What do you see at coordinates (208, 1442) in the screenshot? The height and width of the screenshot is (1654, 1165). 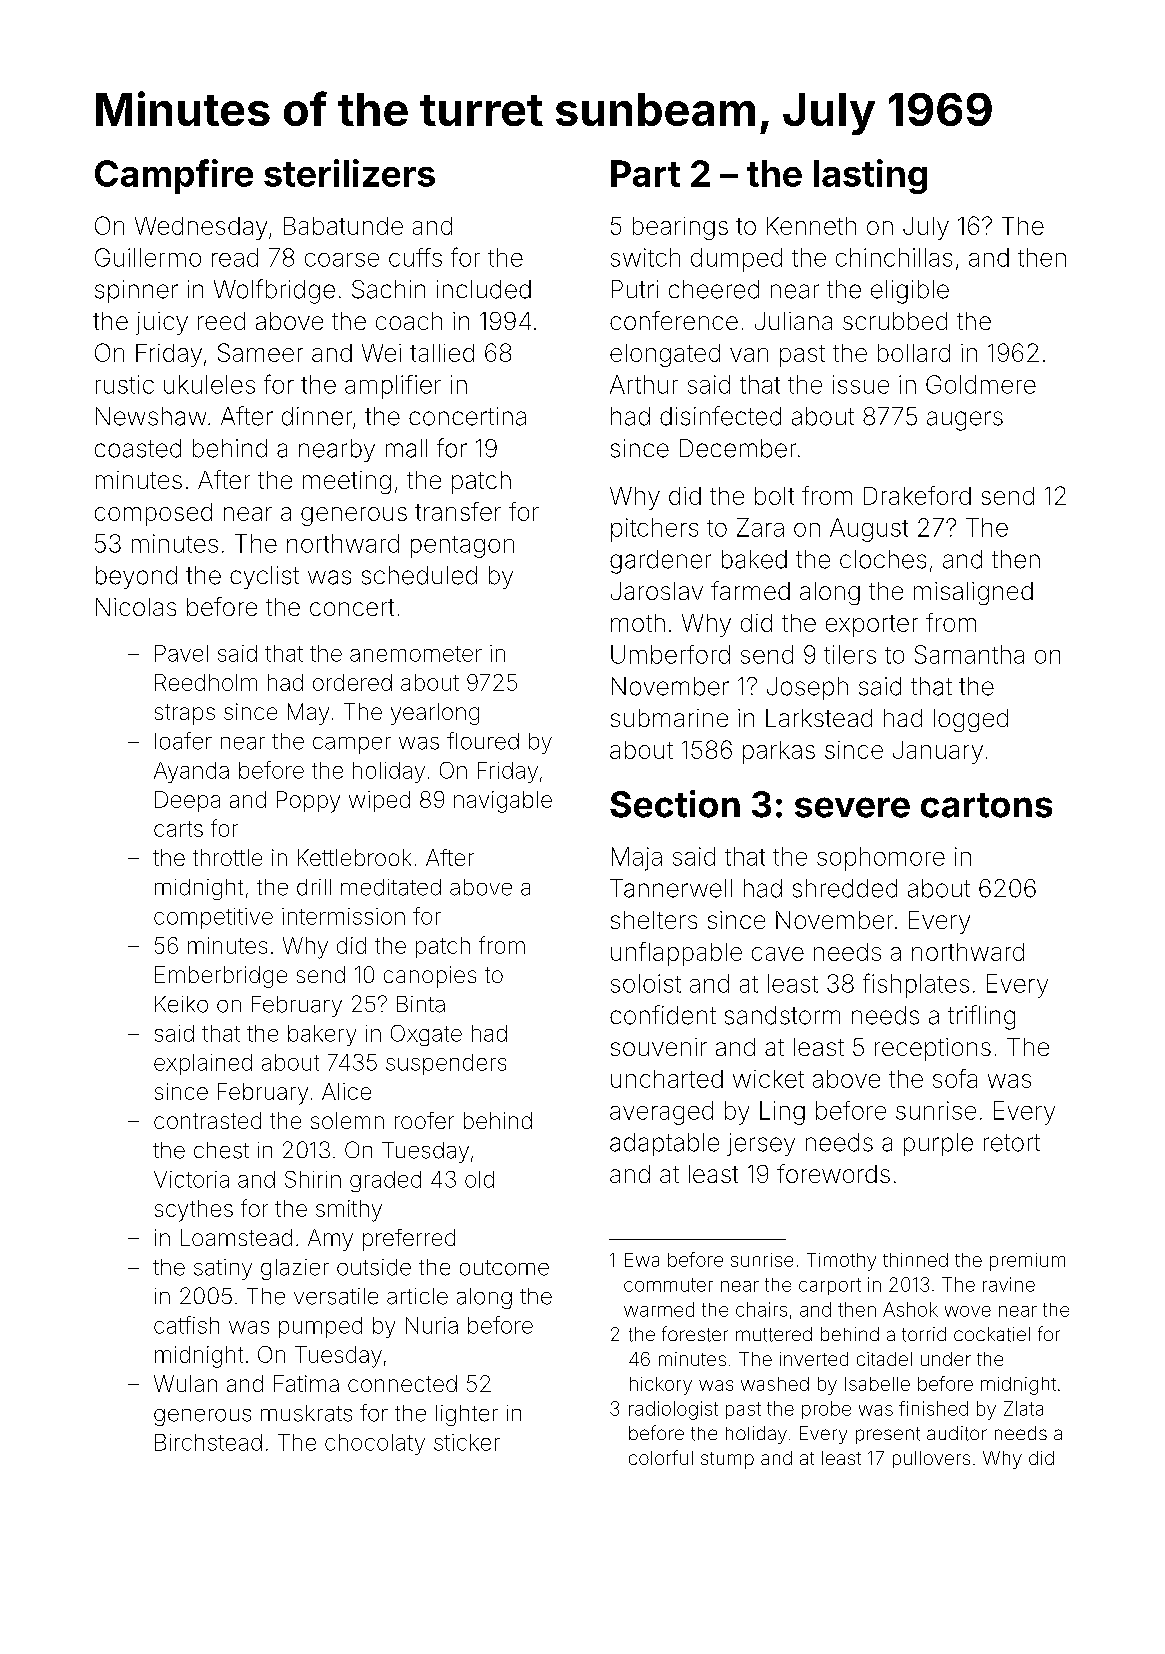 I see `Birchstead` at bounding box center [208, 1442].
